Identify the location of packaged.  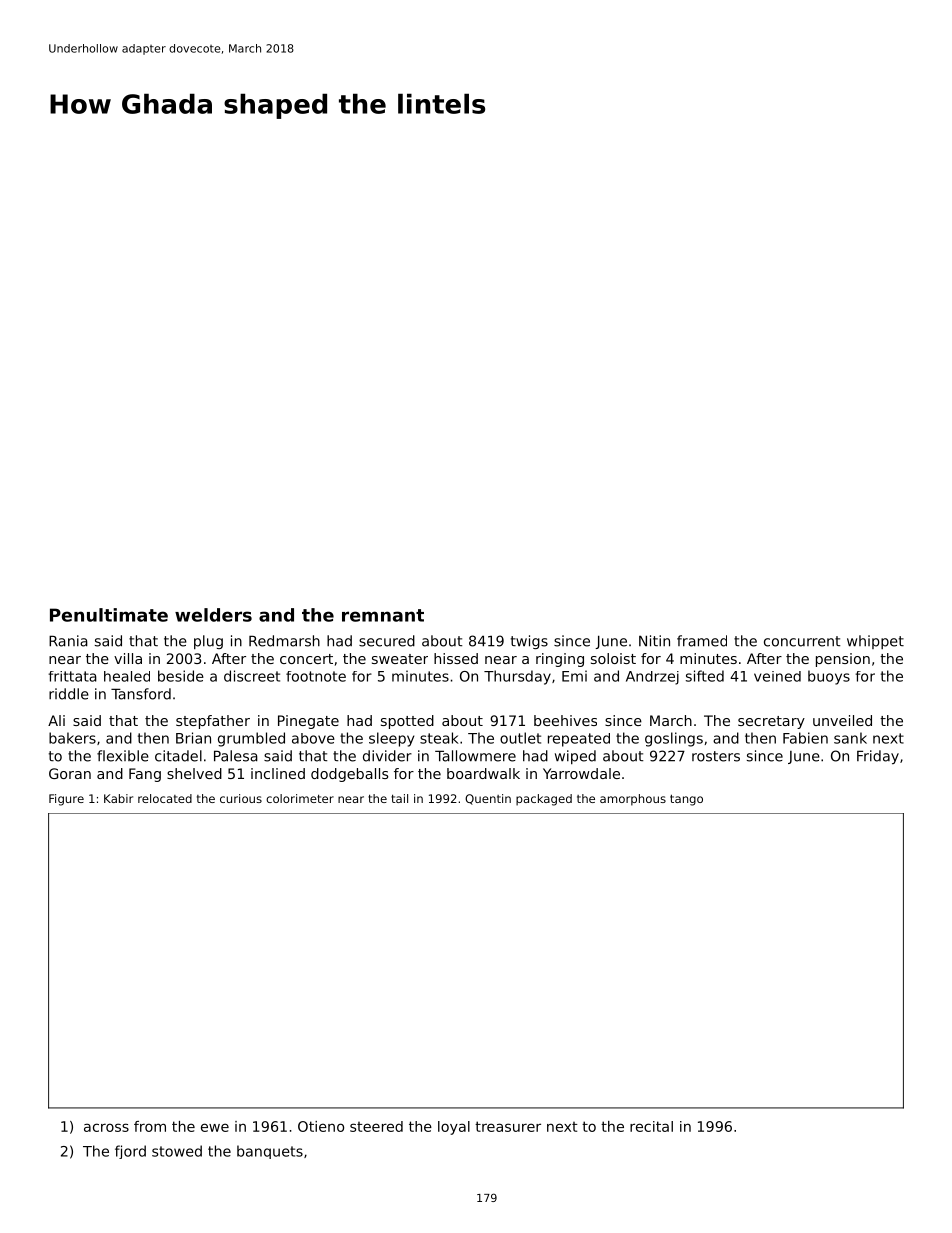
(544, 800).
